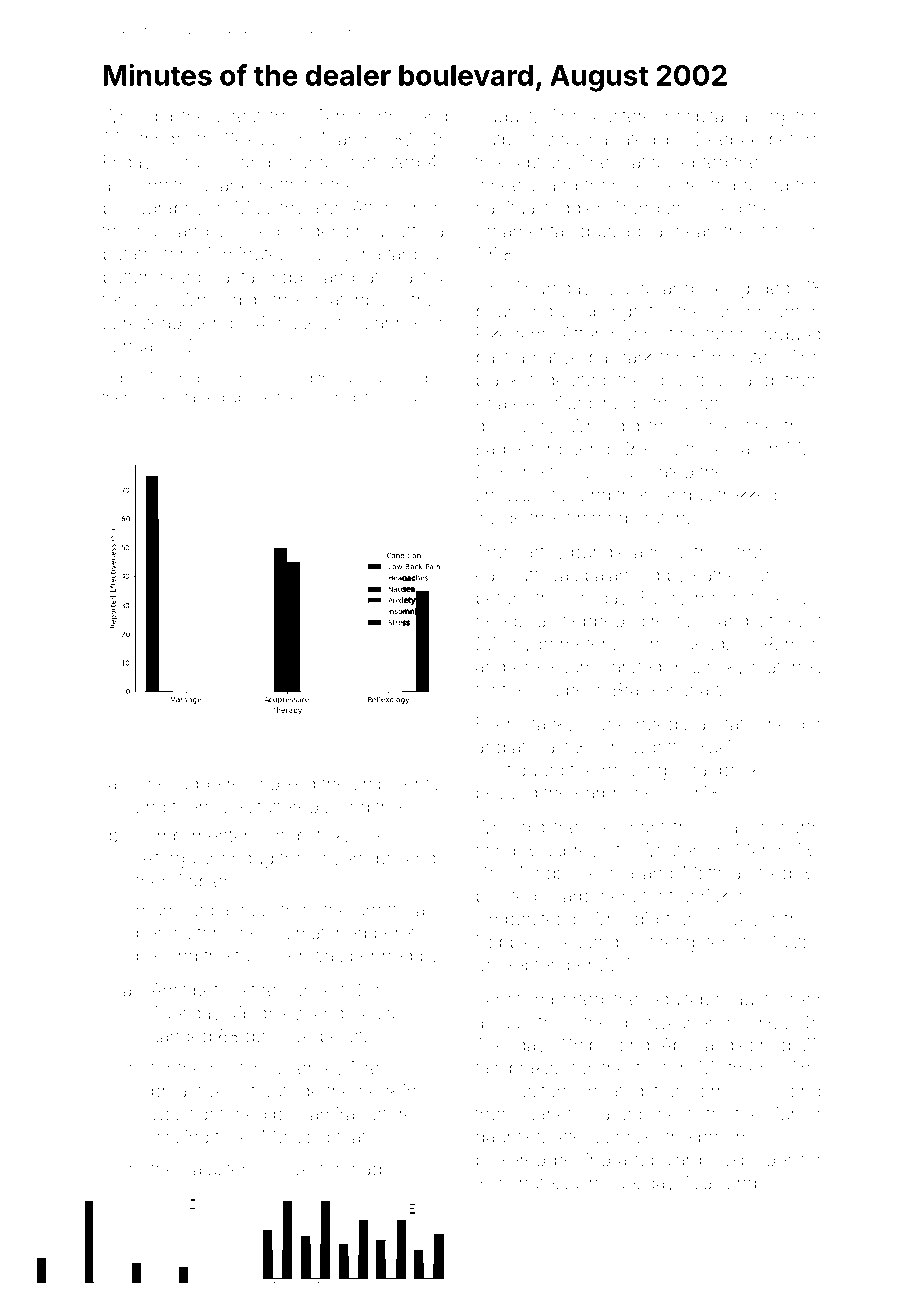 The height and width of the screenshot is (1308, 924). I want to click on moonlit, so click(725, 598).
